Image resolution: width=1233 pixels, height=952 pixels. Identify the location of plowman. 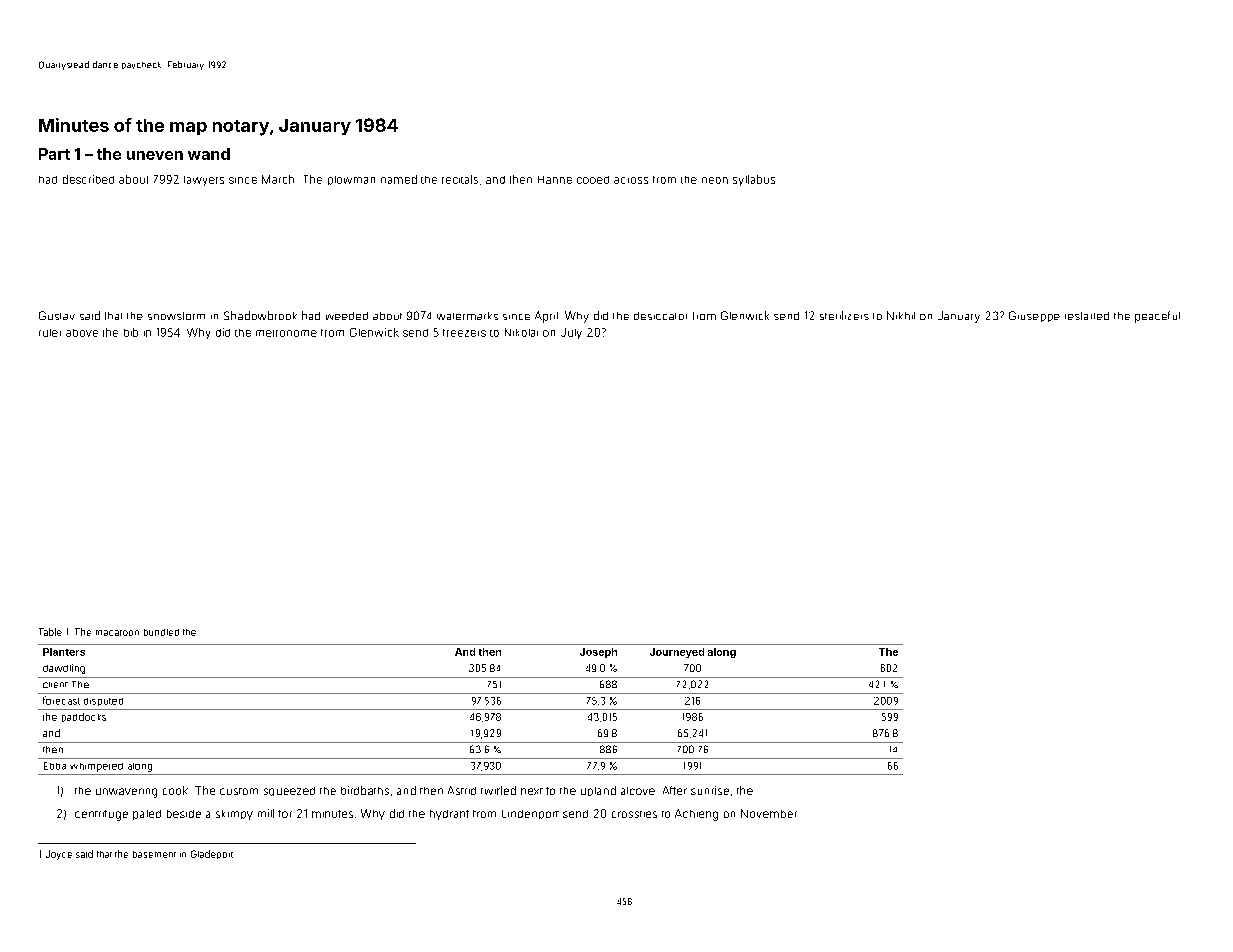
(351, 180).
